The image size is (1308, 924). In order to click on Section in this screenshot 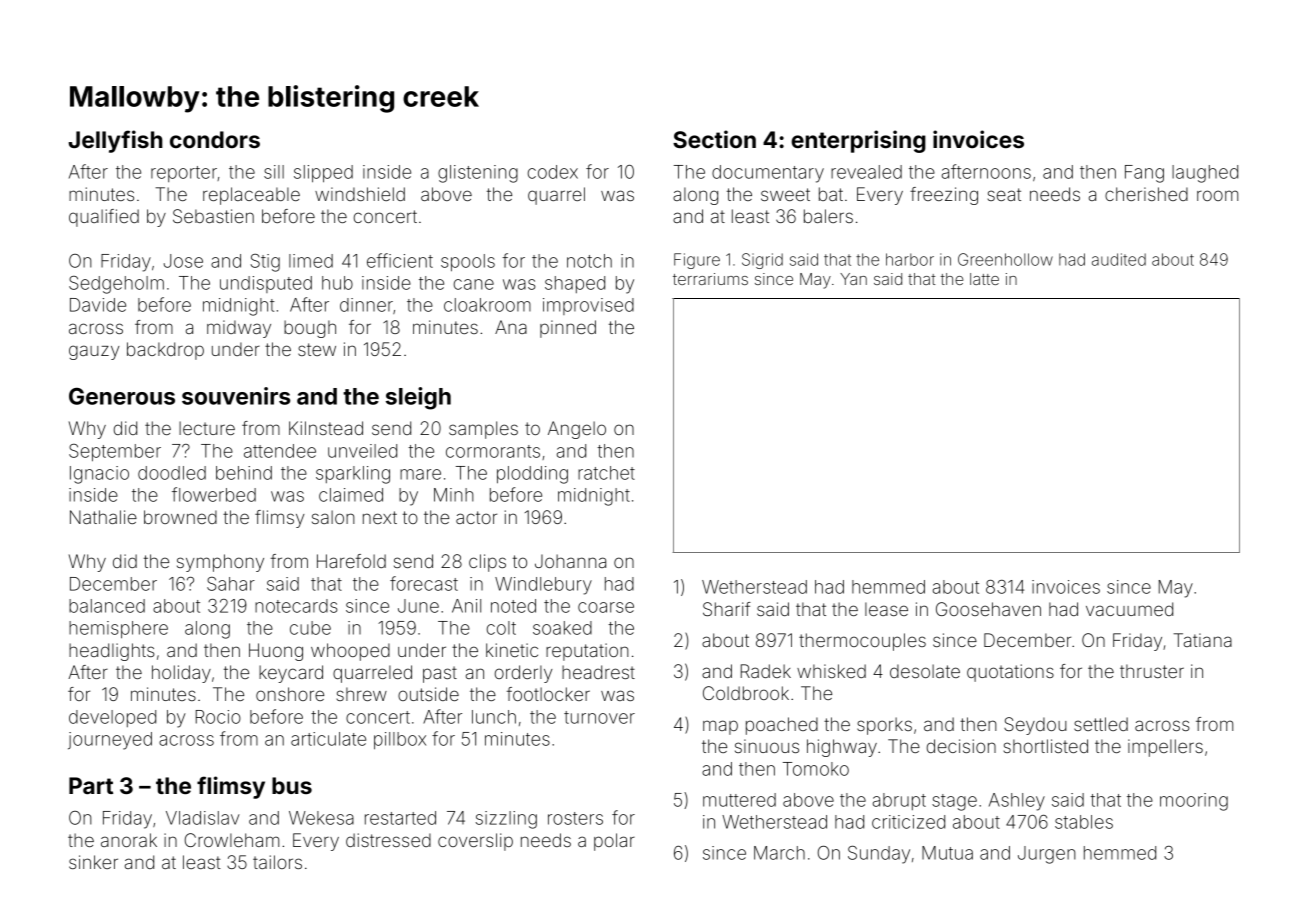, I will do `click(714, 139)`.
